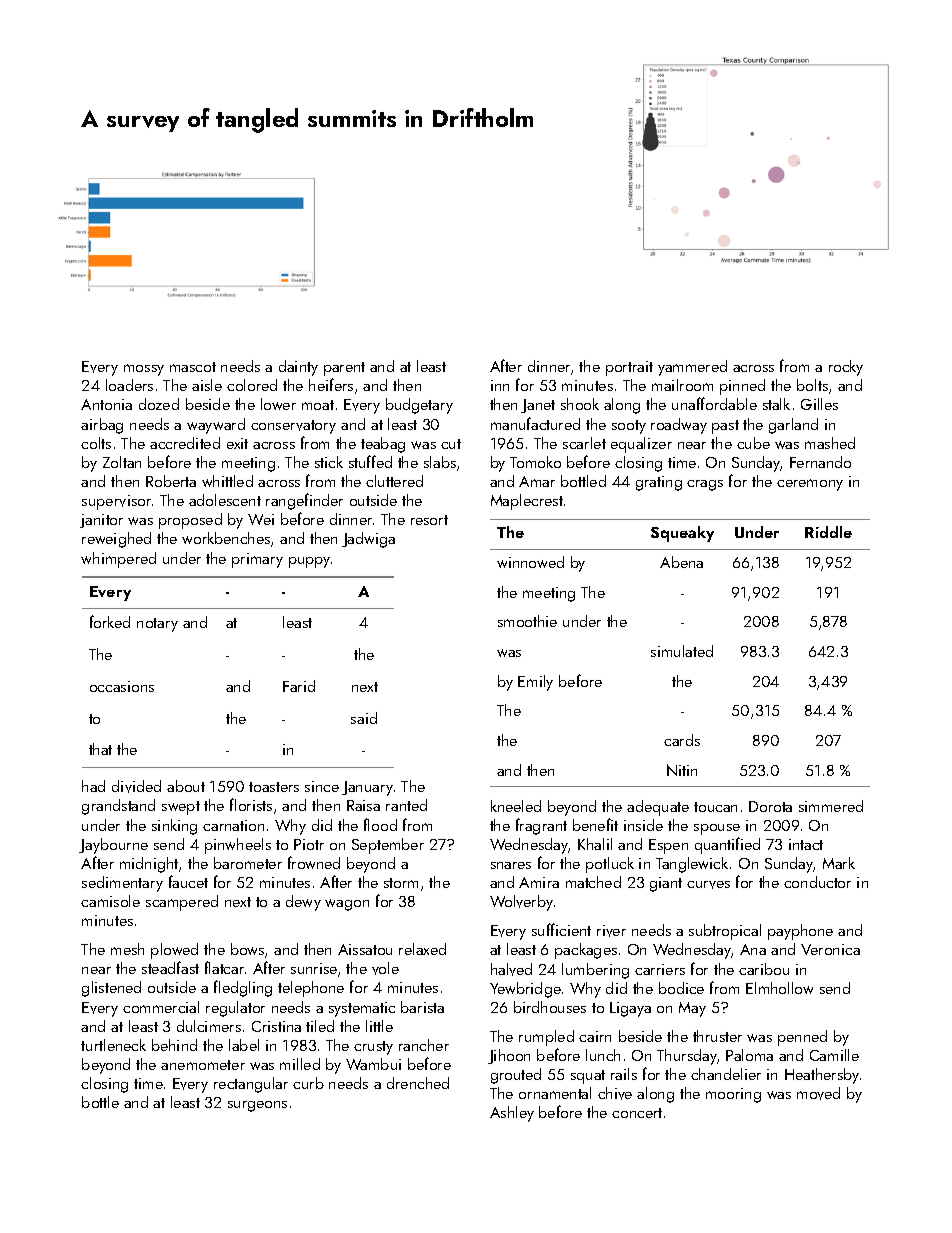 This screenshot has width=952, height=1233. What do you see at coordinates (817, 882) in the screenshot?
I see `conductor` at bounding box center [817, 882].
